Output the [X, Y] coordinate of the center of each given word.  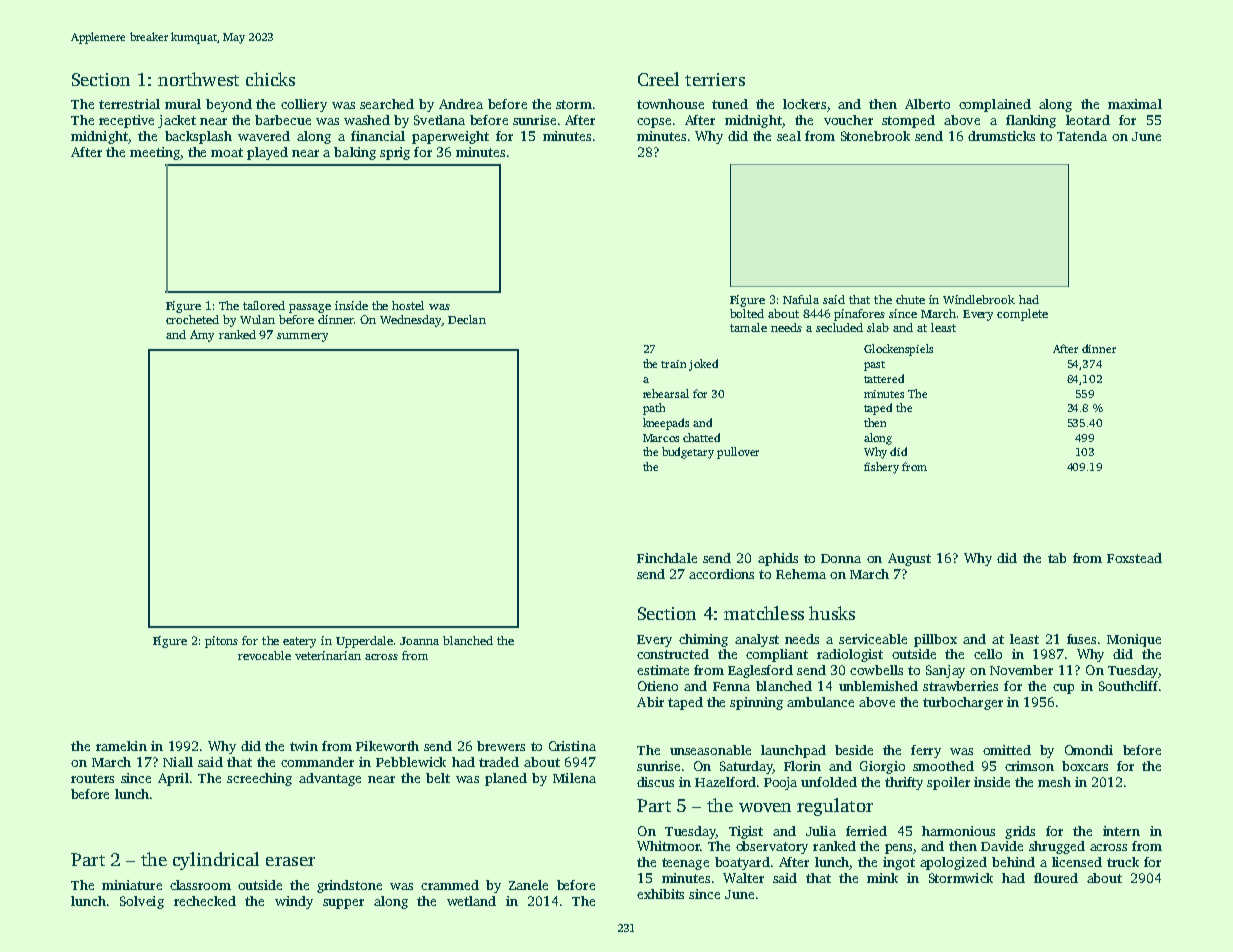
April [173, 779]
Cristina [572, 746]
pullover [738, 453]
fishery [881, 468]
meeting [155, 153]
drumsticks [1001, 136]
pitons [221, 642]
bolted [747, 313]
